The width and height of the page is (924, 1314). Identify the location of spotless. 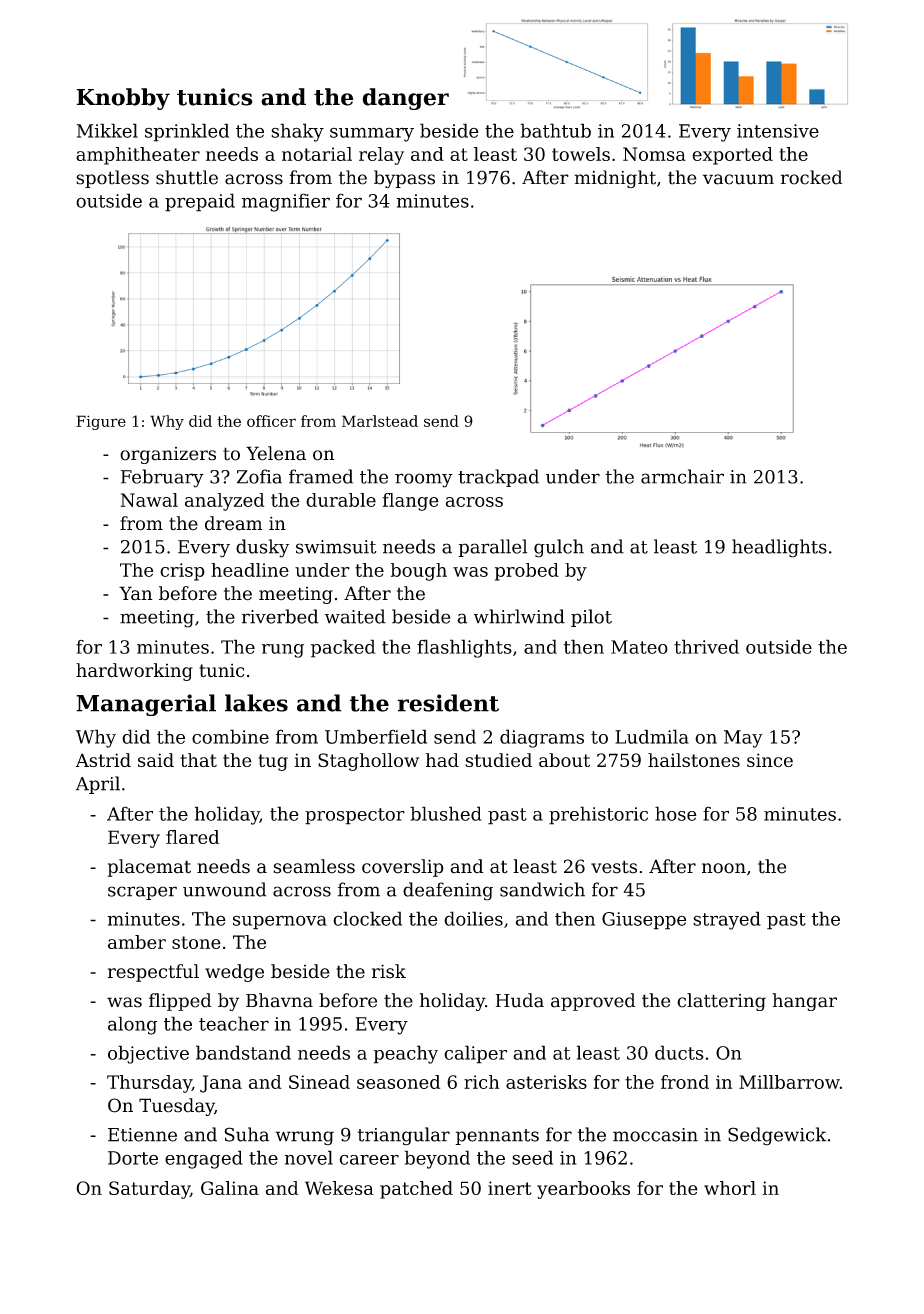
(112, 179).
